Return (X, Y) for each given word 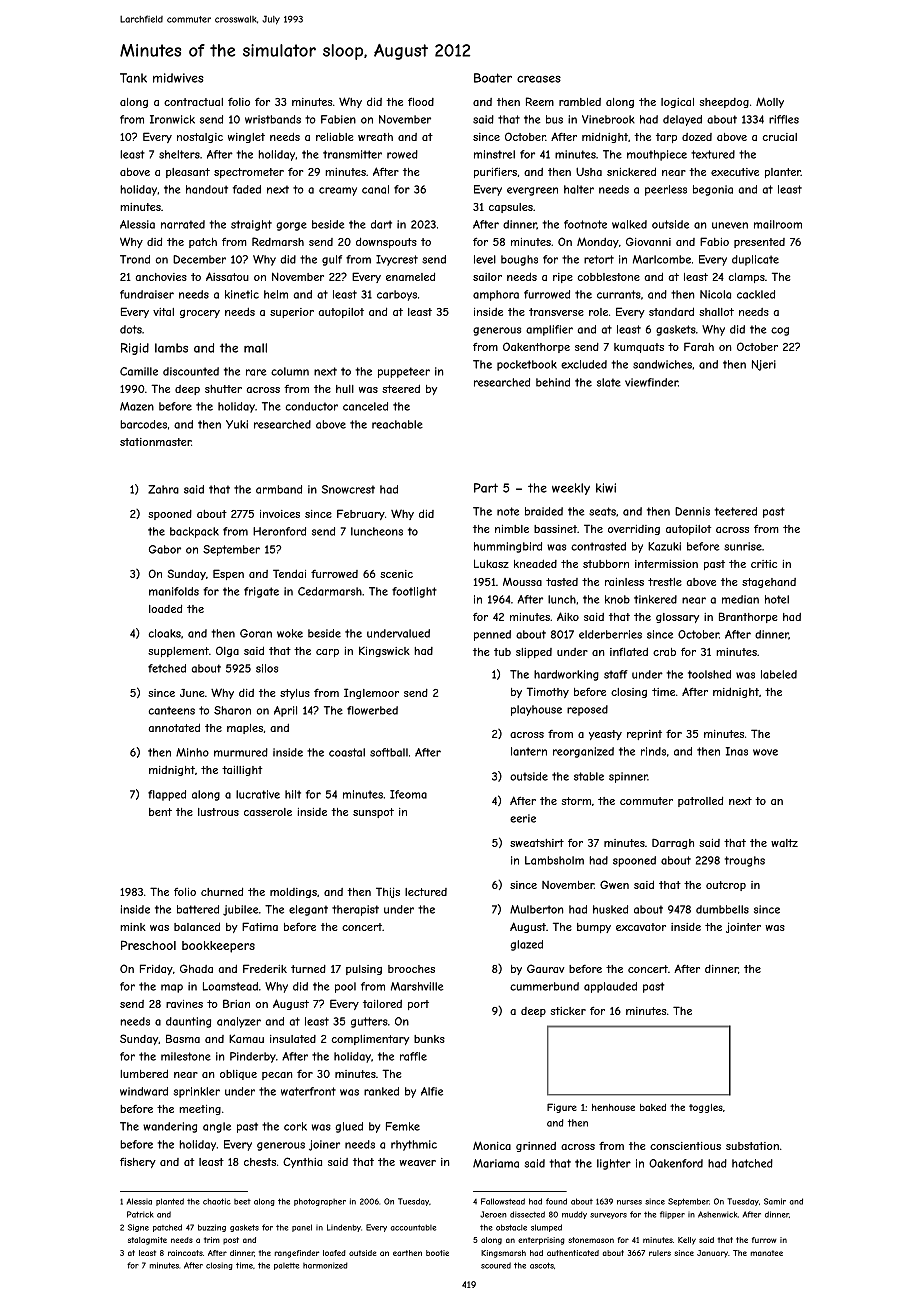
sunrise (743, 546)
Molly (770, 102)
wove (765, 752)
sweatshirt (537, 843)
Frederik (265, 968)
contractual (193, 102)
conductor (312, 406)
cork (295, 1126)
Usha (589, 171)
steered (401, 388)
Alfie (432, 1091)
